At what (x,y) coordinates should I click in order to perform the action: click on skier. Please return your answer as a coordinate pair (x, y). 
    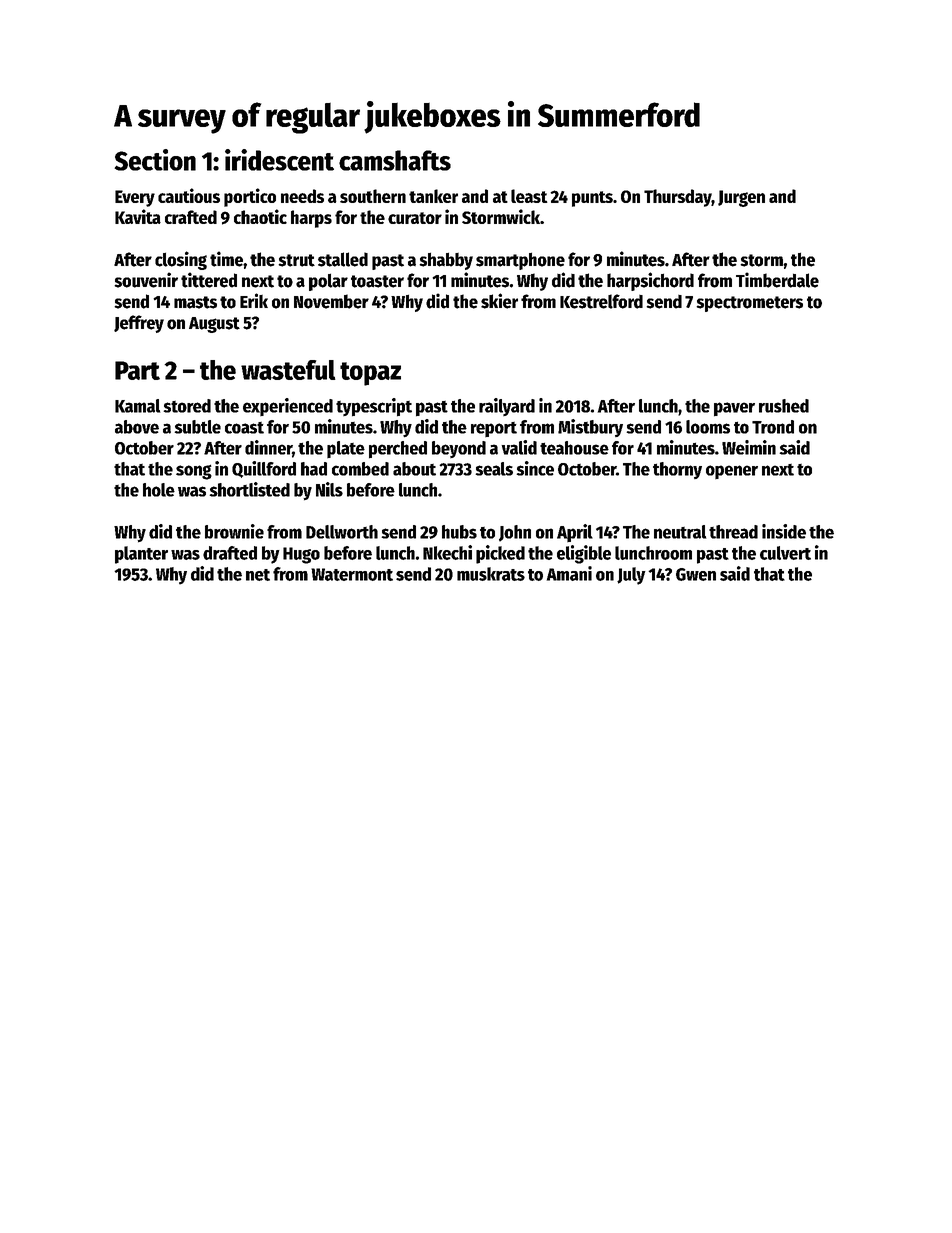
    Looking at the image, I should click on (499, 301).
